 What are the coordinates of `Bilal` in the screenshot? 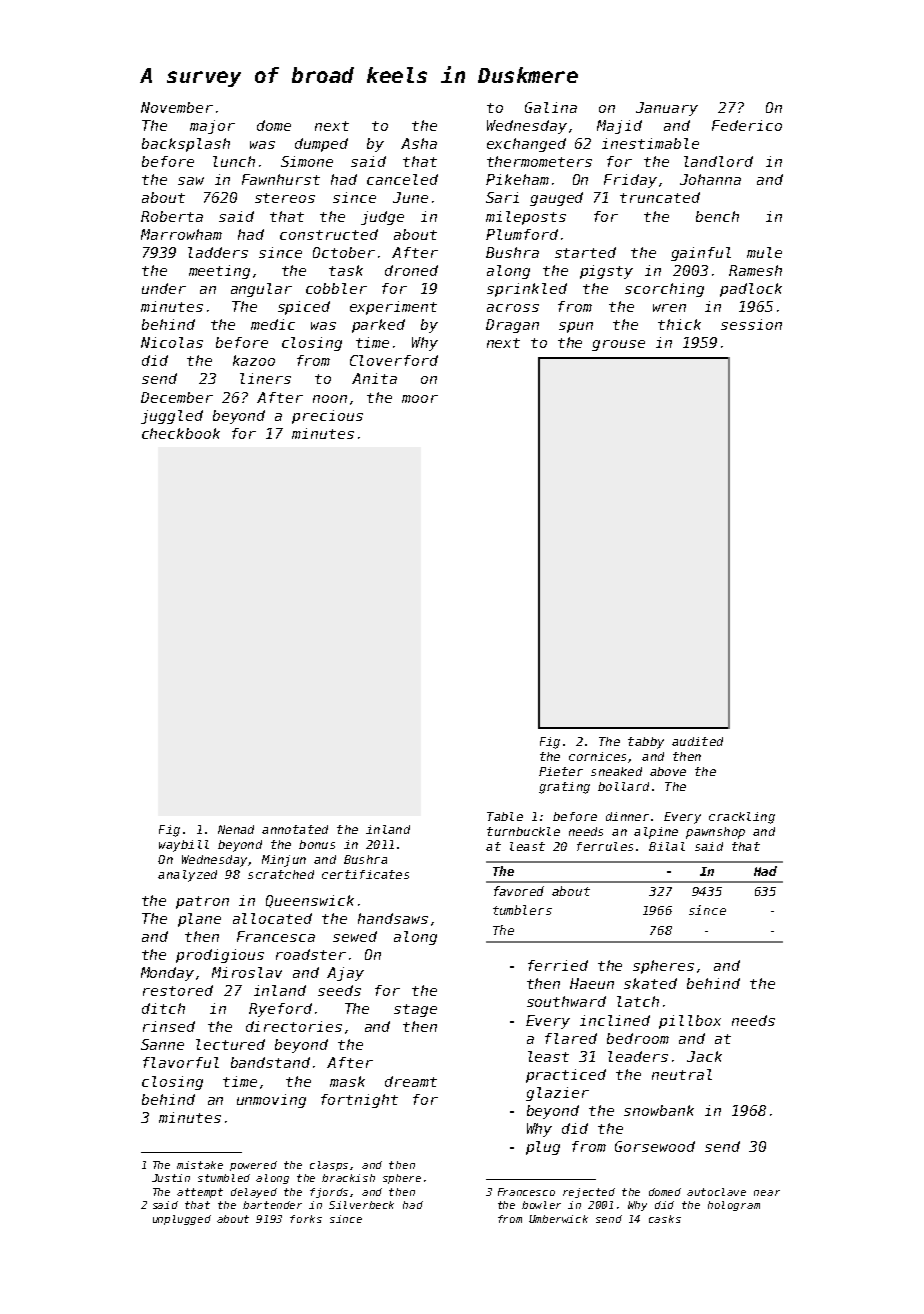 It's located at (667, 846).
